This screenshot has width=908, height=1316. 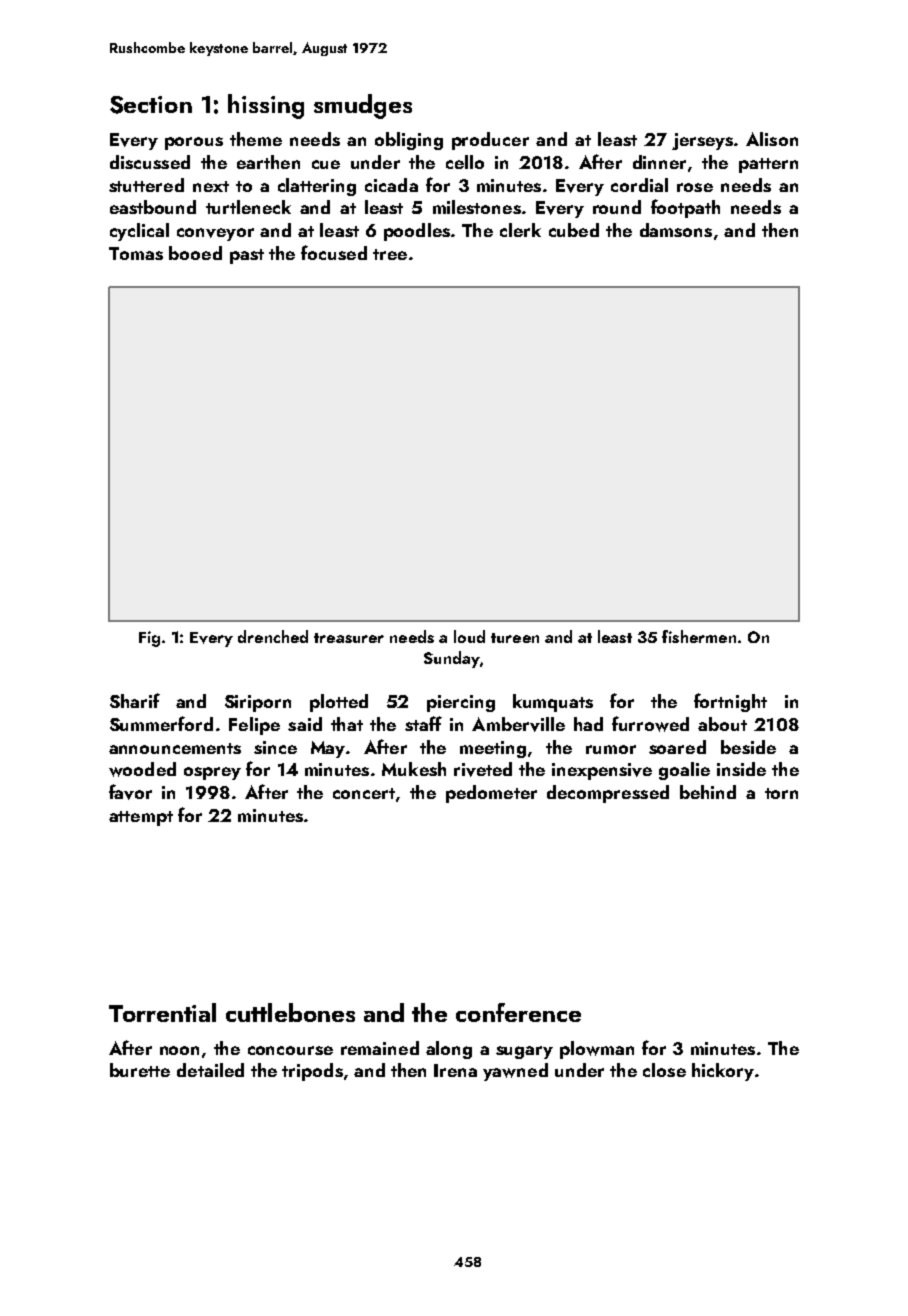 I want to click on pedometer, so click(x=491, y=794).
